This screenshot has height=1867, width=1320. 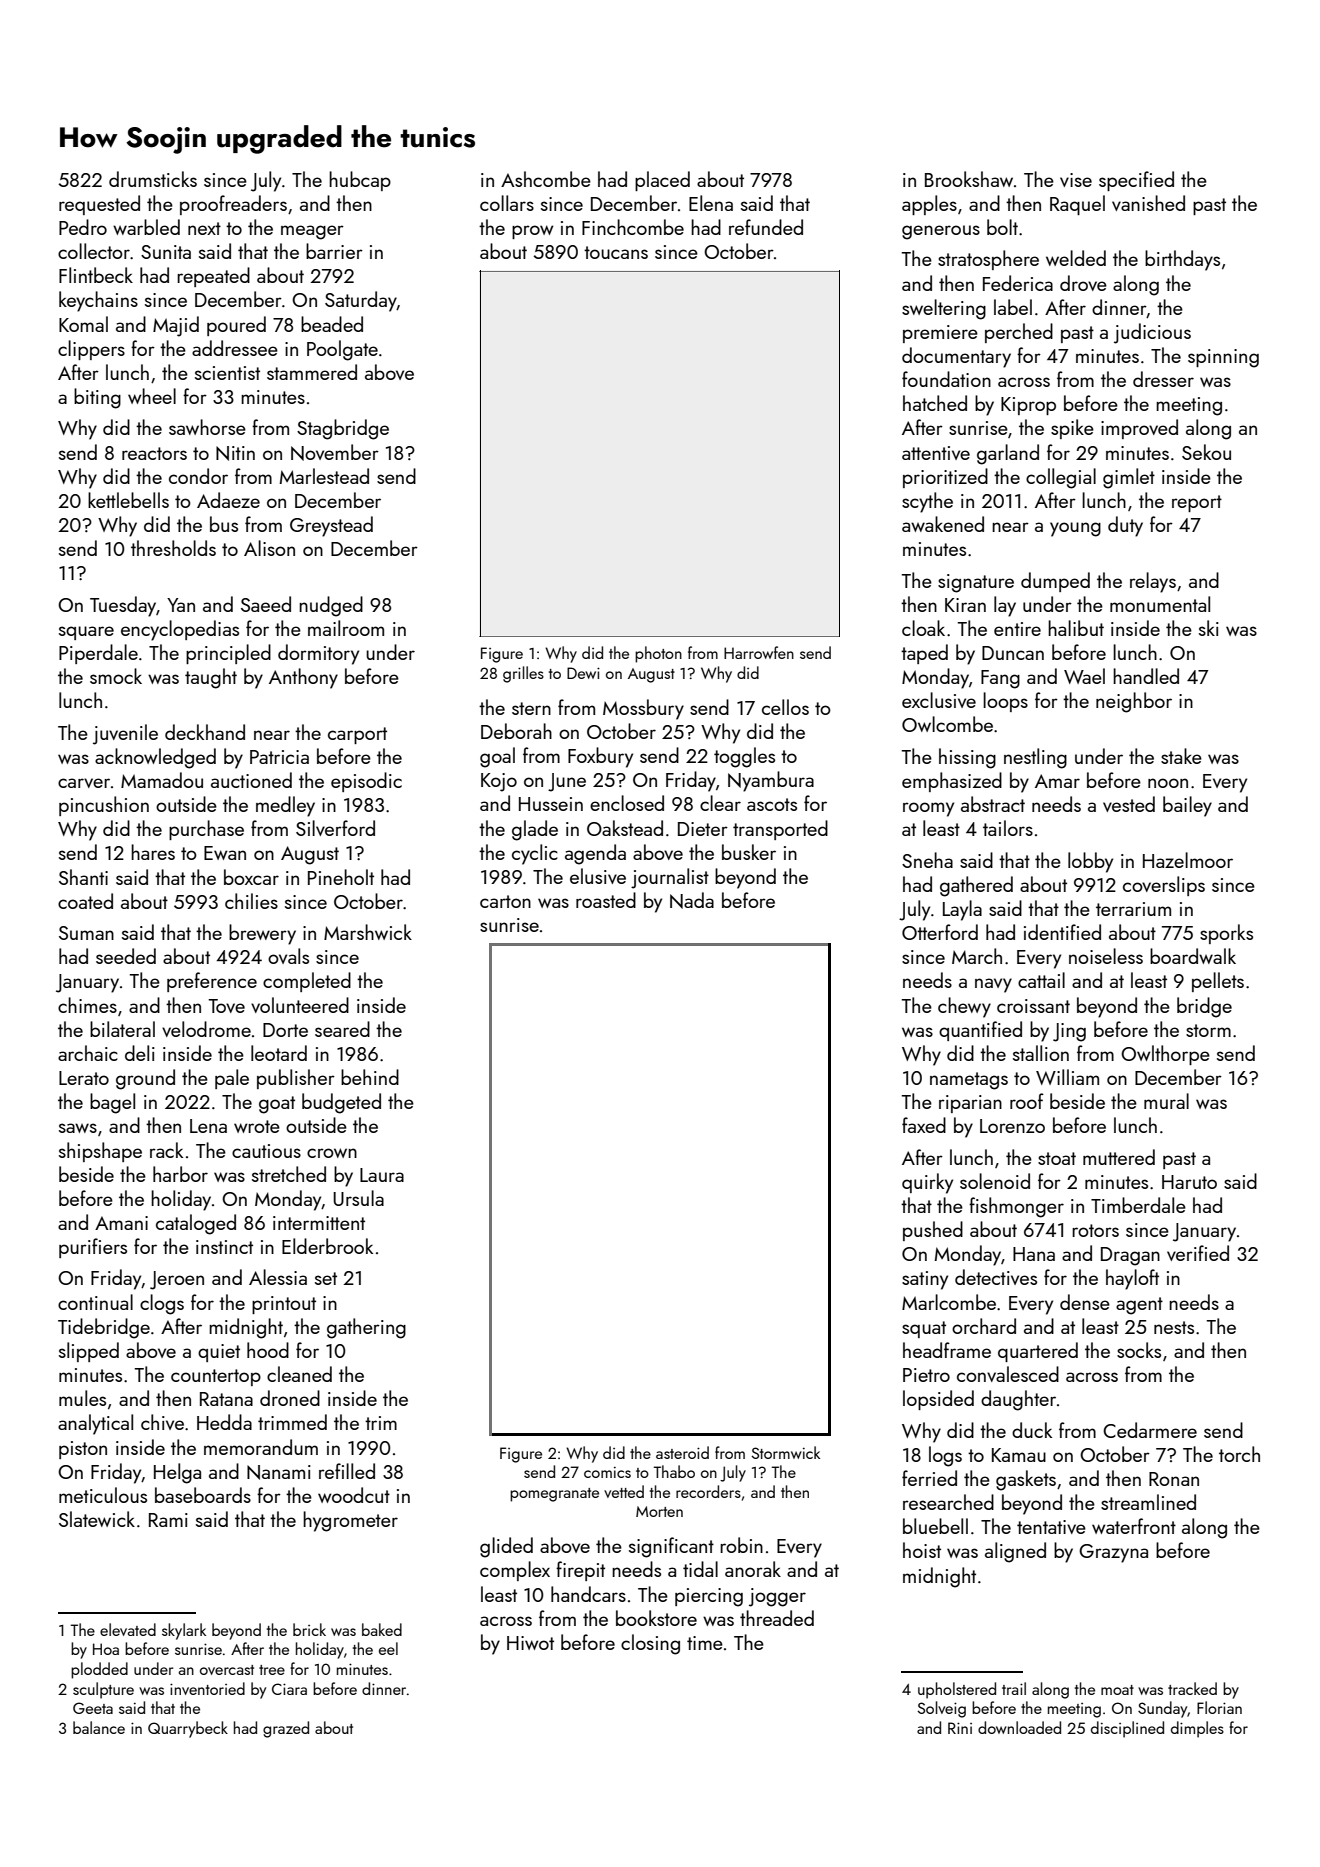 What do you see at coordinates (103, 1495) in the screenshot?
I see `meticulous` at bounding box center [103, 1495].
